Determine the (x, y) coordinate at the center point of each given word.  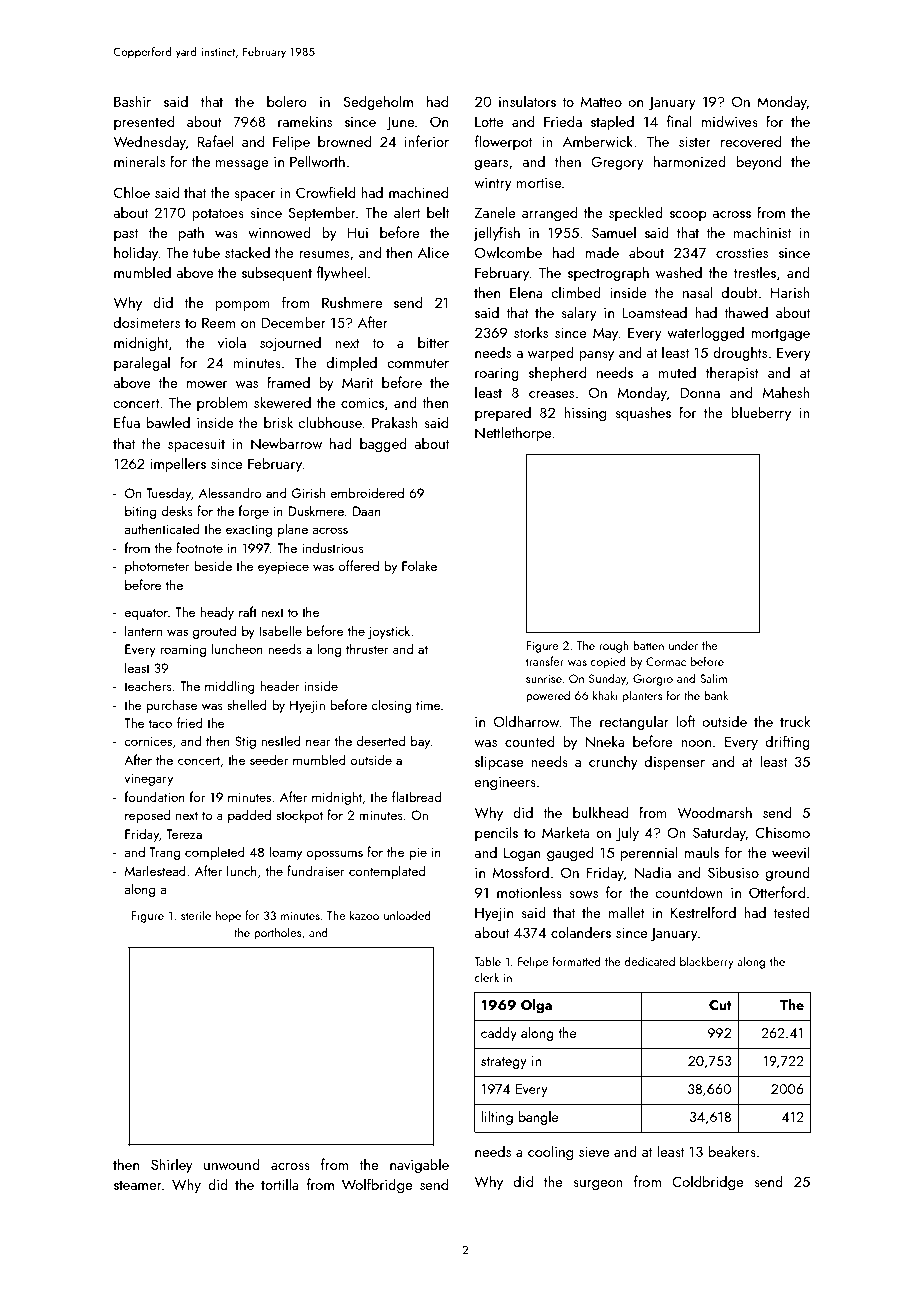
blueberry (761, 413)
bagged (383, 444)
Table (487, 961)
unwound (232, 1164)
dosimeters (147, 322)
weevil (791, 852)
